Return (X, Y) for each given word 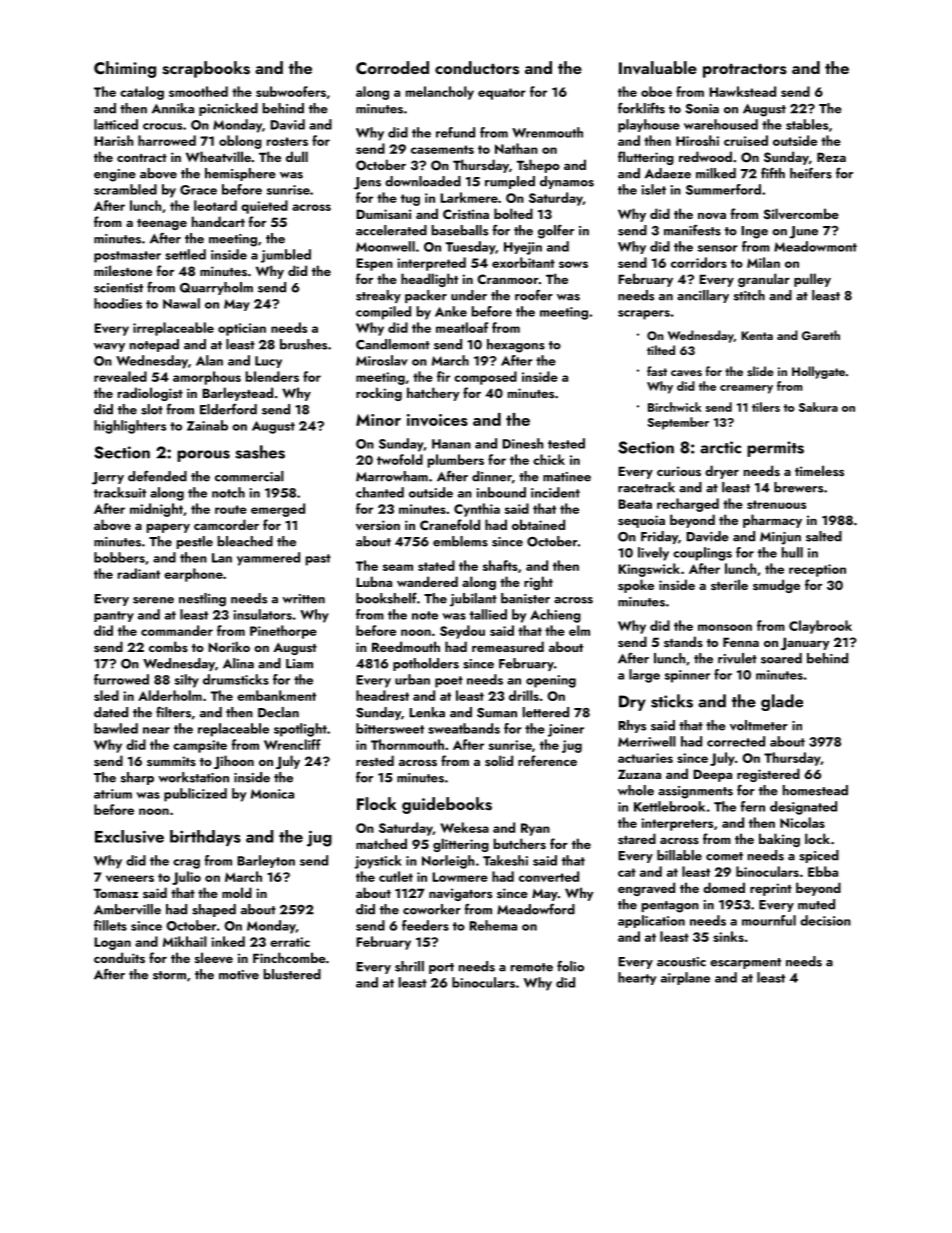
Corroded (392, 68)
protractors (745, 70)
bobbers (119, 557)
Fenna (741, 642)
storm (169, 975)
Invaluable (658, 68)
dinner (492, 476)
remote (532, 967)
